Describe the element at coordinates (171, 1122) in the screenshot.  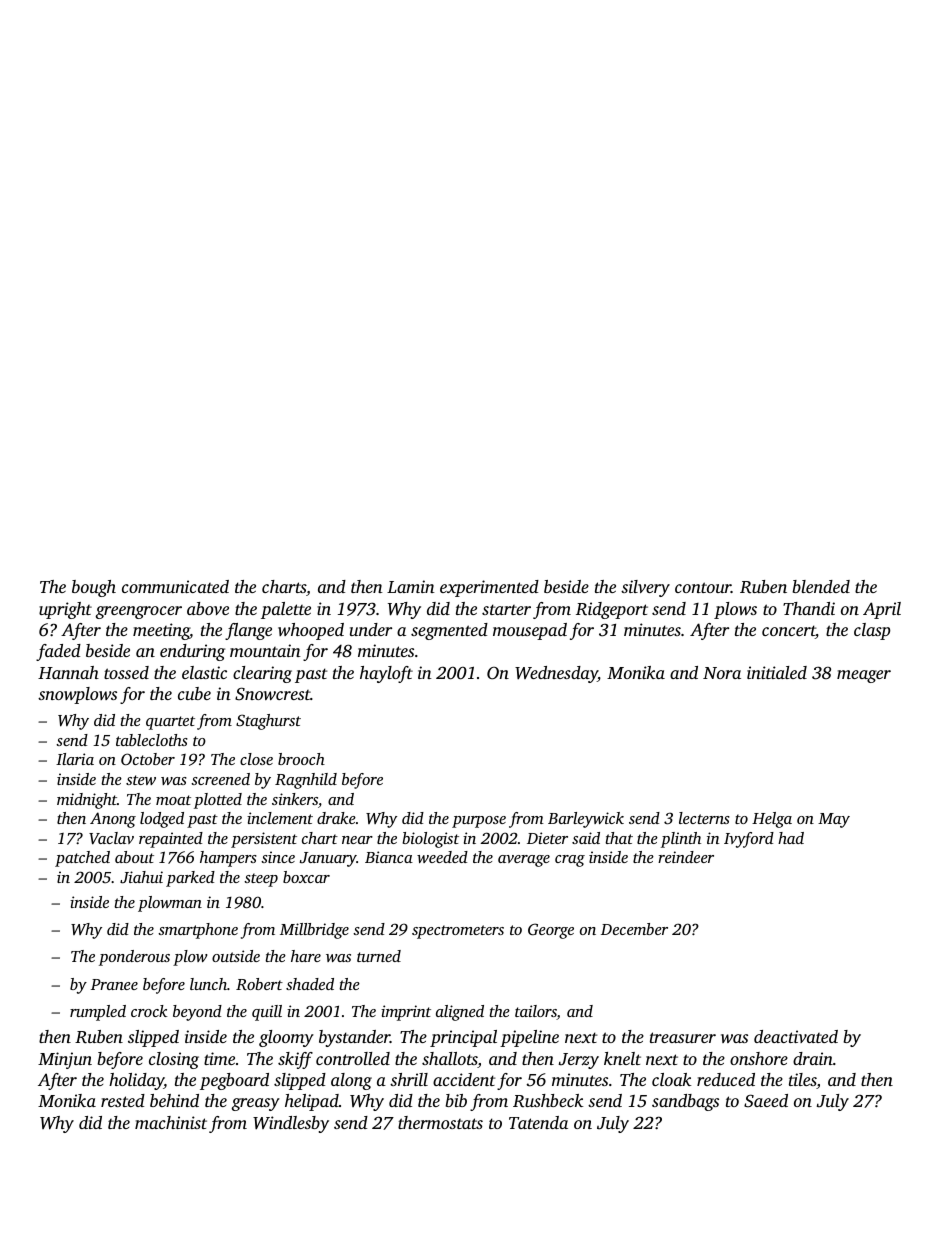
I see `machinist` at that location.
